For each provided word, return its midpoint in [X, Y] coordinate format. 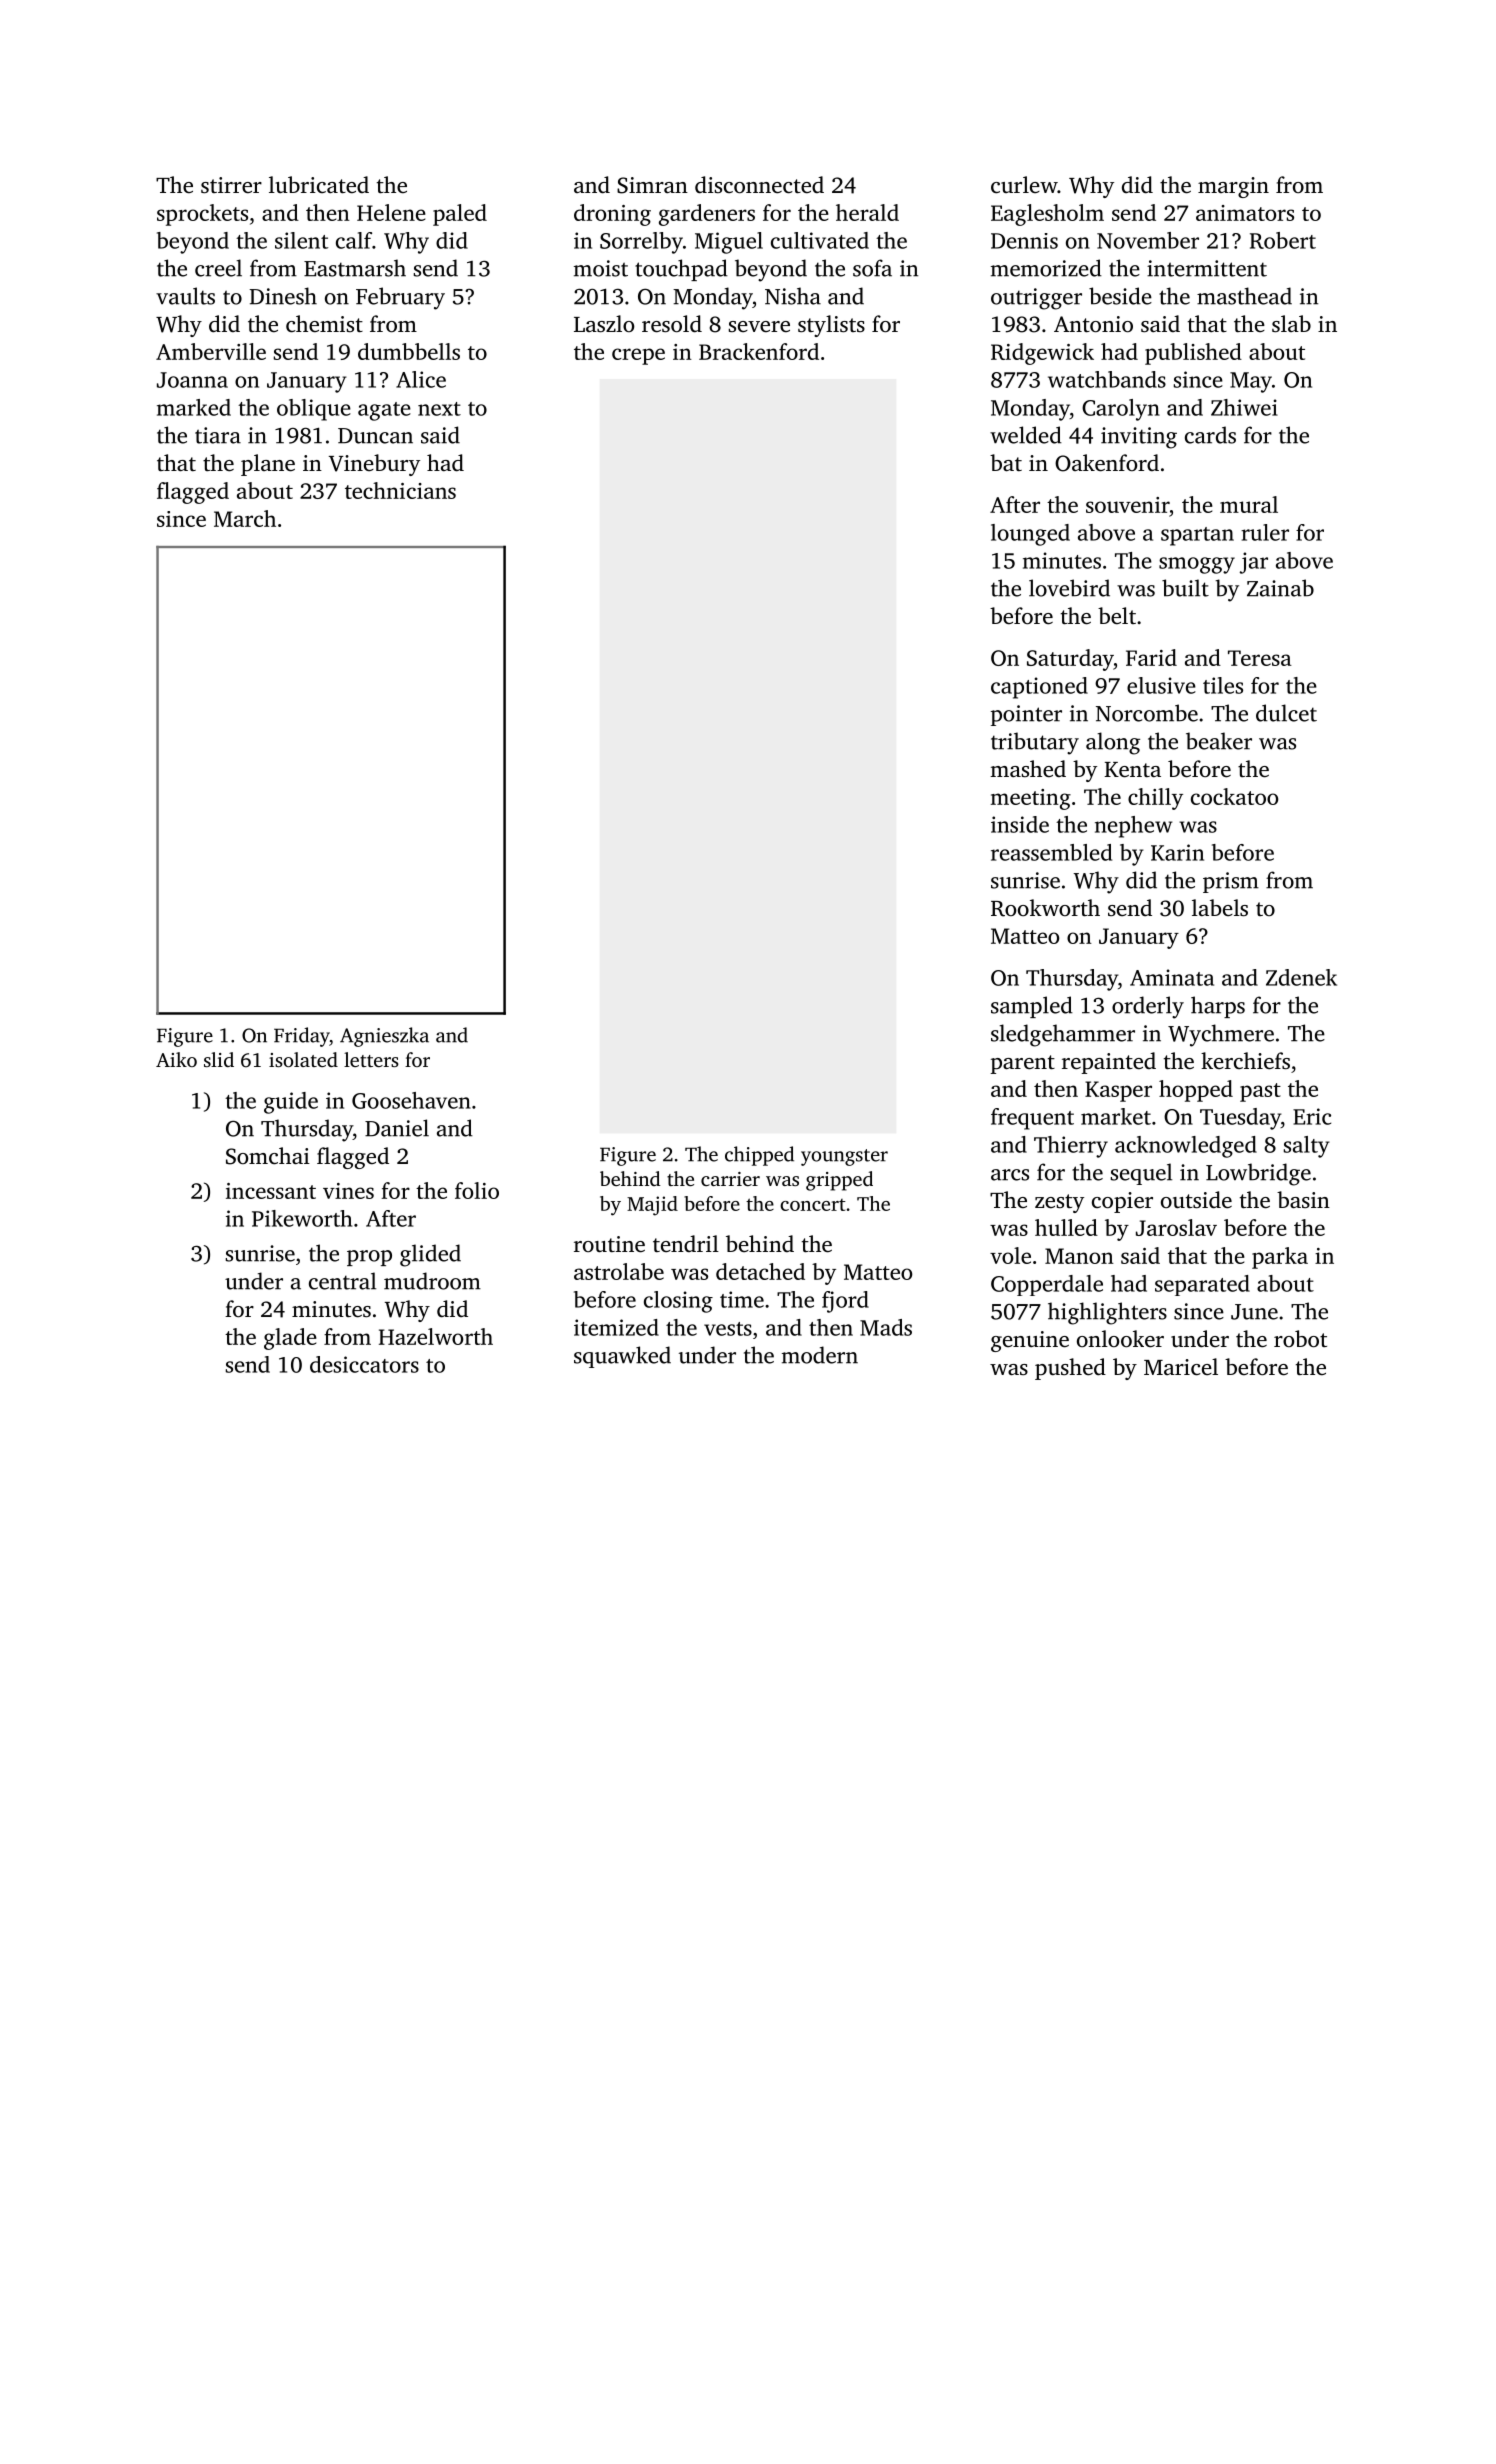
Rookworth [1045, 908]
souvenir [1127, 505]
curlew [1024, 185]
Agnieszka [384, 1037]
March [245, 518]
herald [867, 212]
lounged [1030, 535]
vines [348, 1191]
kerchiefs [1245, 1061]
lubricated [319, 184]
